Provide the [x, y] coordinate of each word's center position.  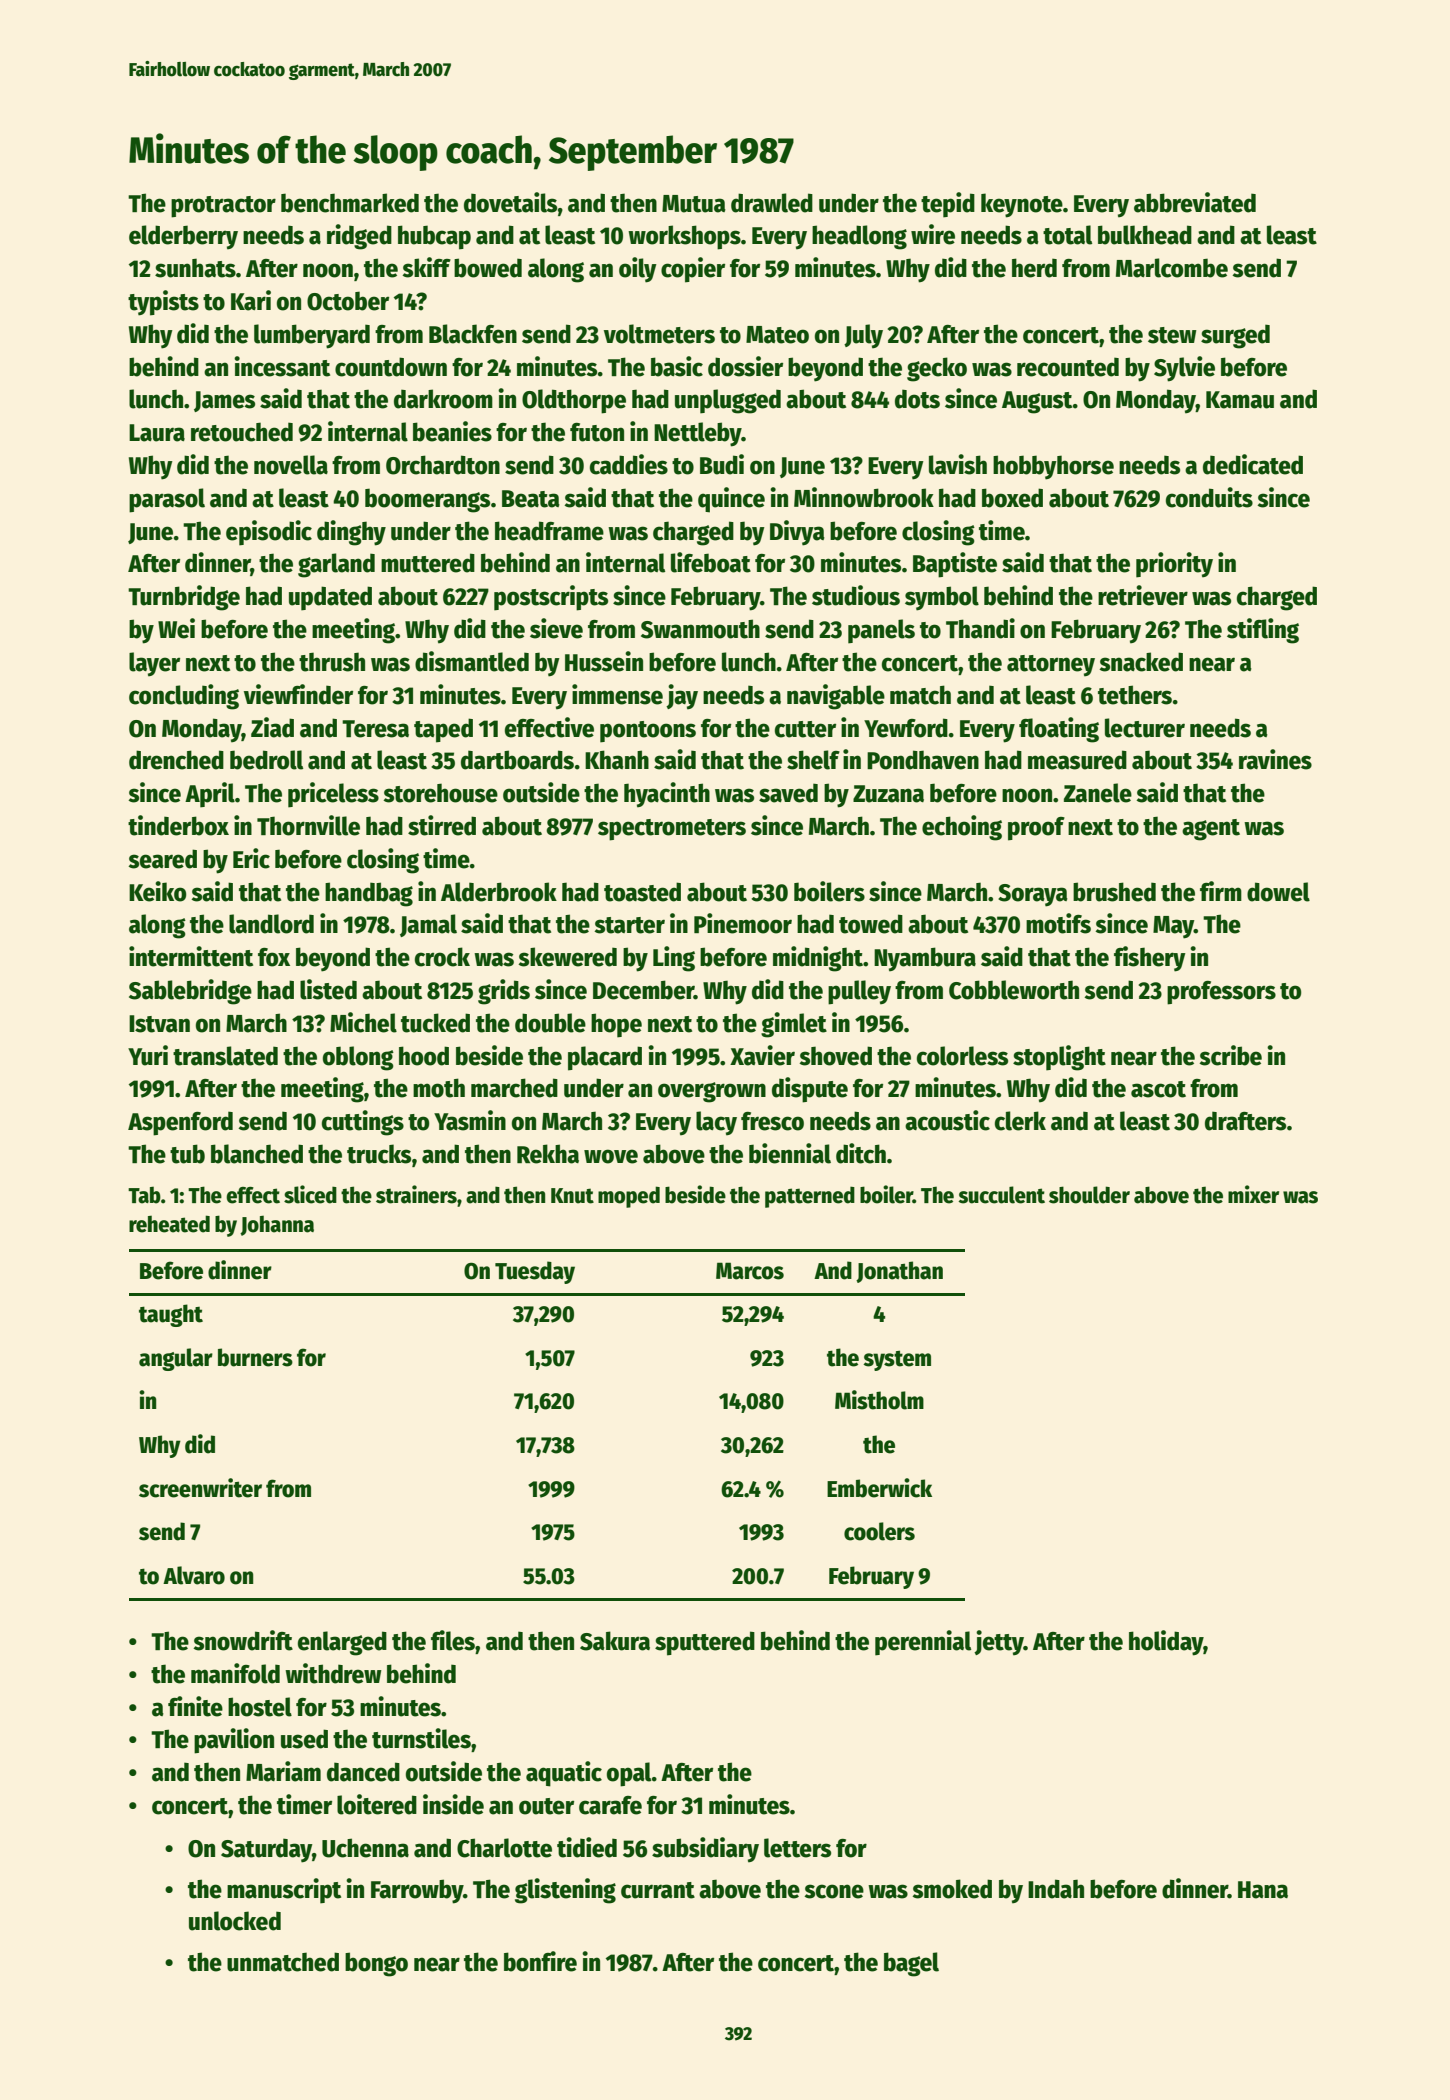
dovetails [511, 202]
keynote [1022, 205]
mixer [1253, 1194]
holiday [1166, 1643]
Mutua [694, 204]
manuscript [284, 1891]
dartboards [517, 760]
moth [439, 1088]
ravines [1275, 759]
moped [629, 1197]
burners [255, 1357]
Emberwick [879, 1488]
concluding [184, 697]
